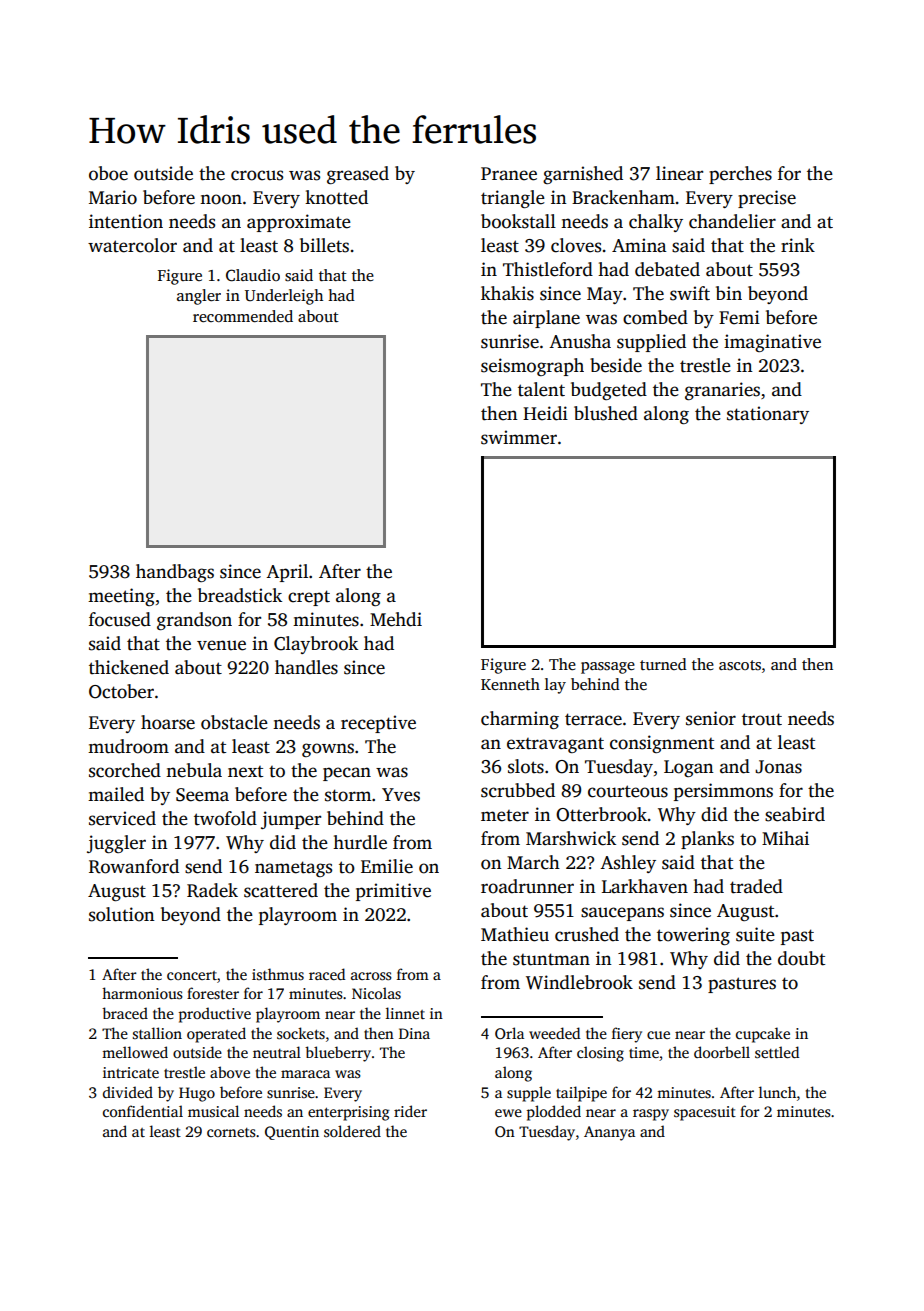 Image resolution: width=924 pixels, height=1311 pixels. What do you see at coordinates (740, 175) in the screenshot?
I see `perches` at bounding box center [740, 175].
